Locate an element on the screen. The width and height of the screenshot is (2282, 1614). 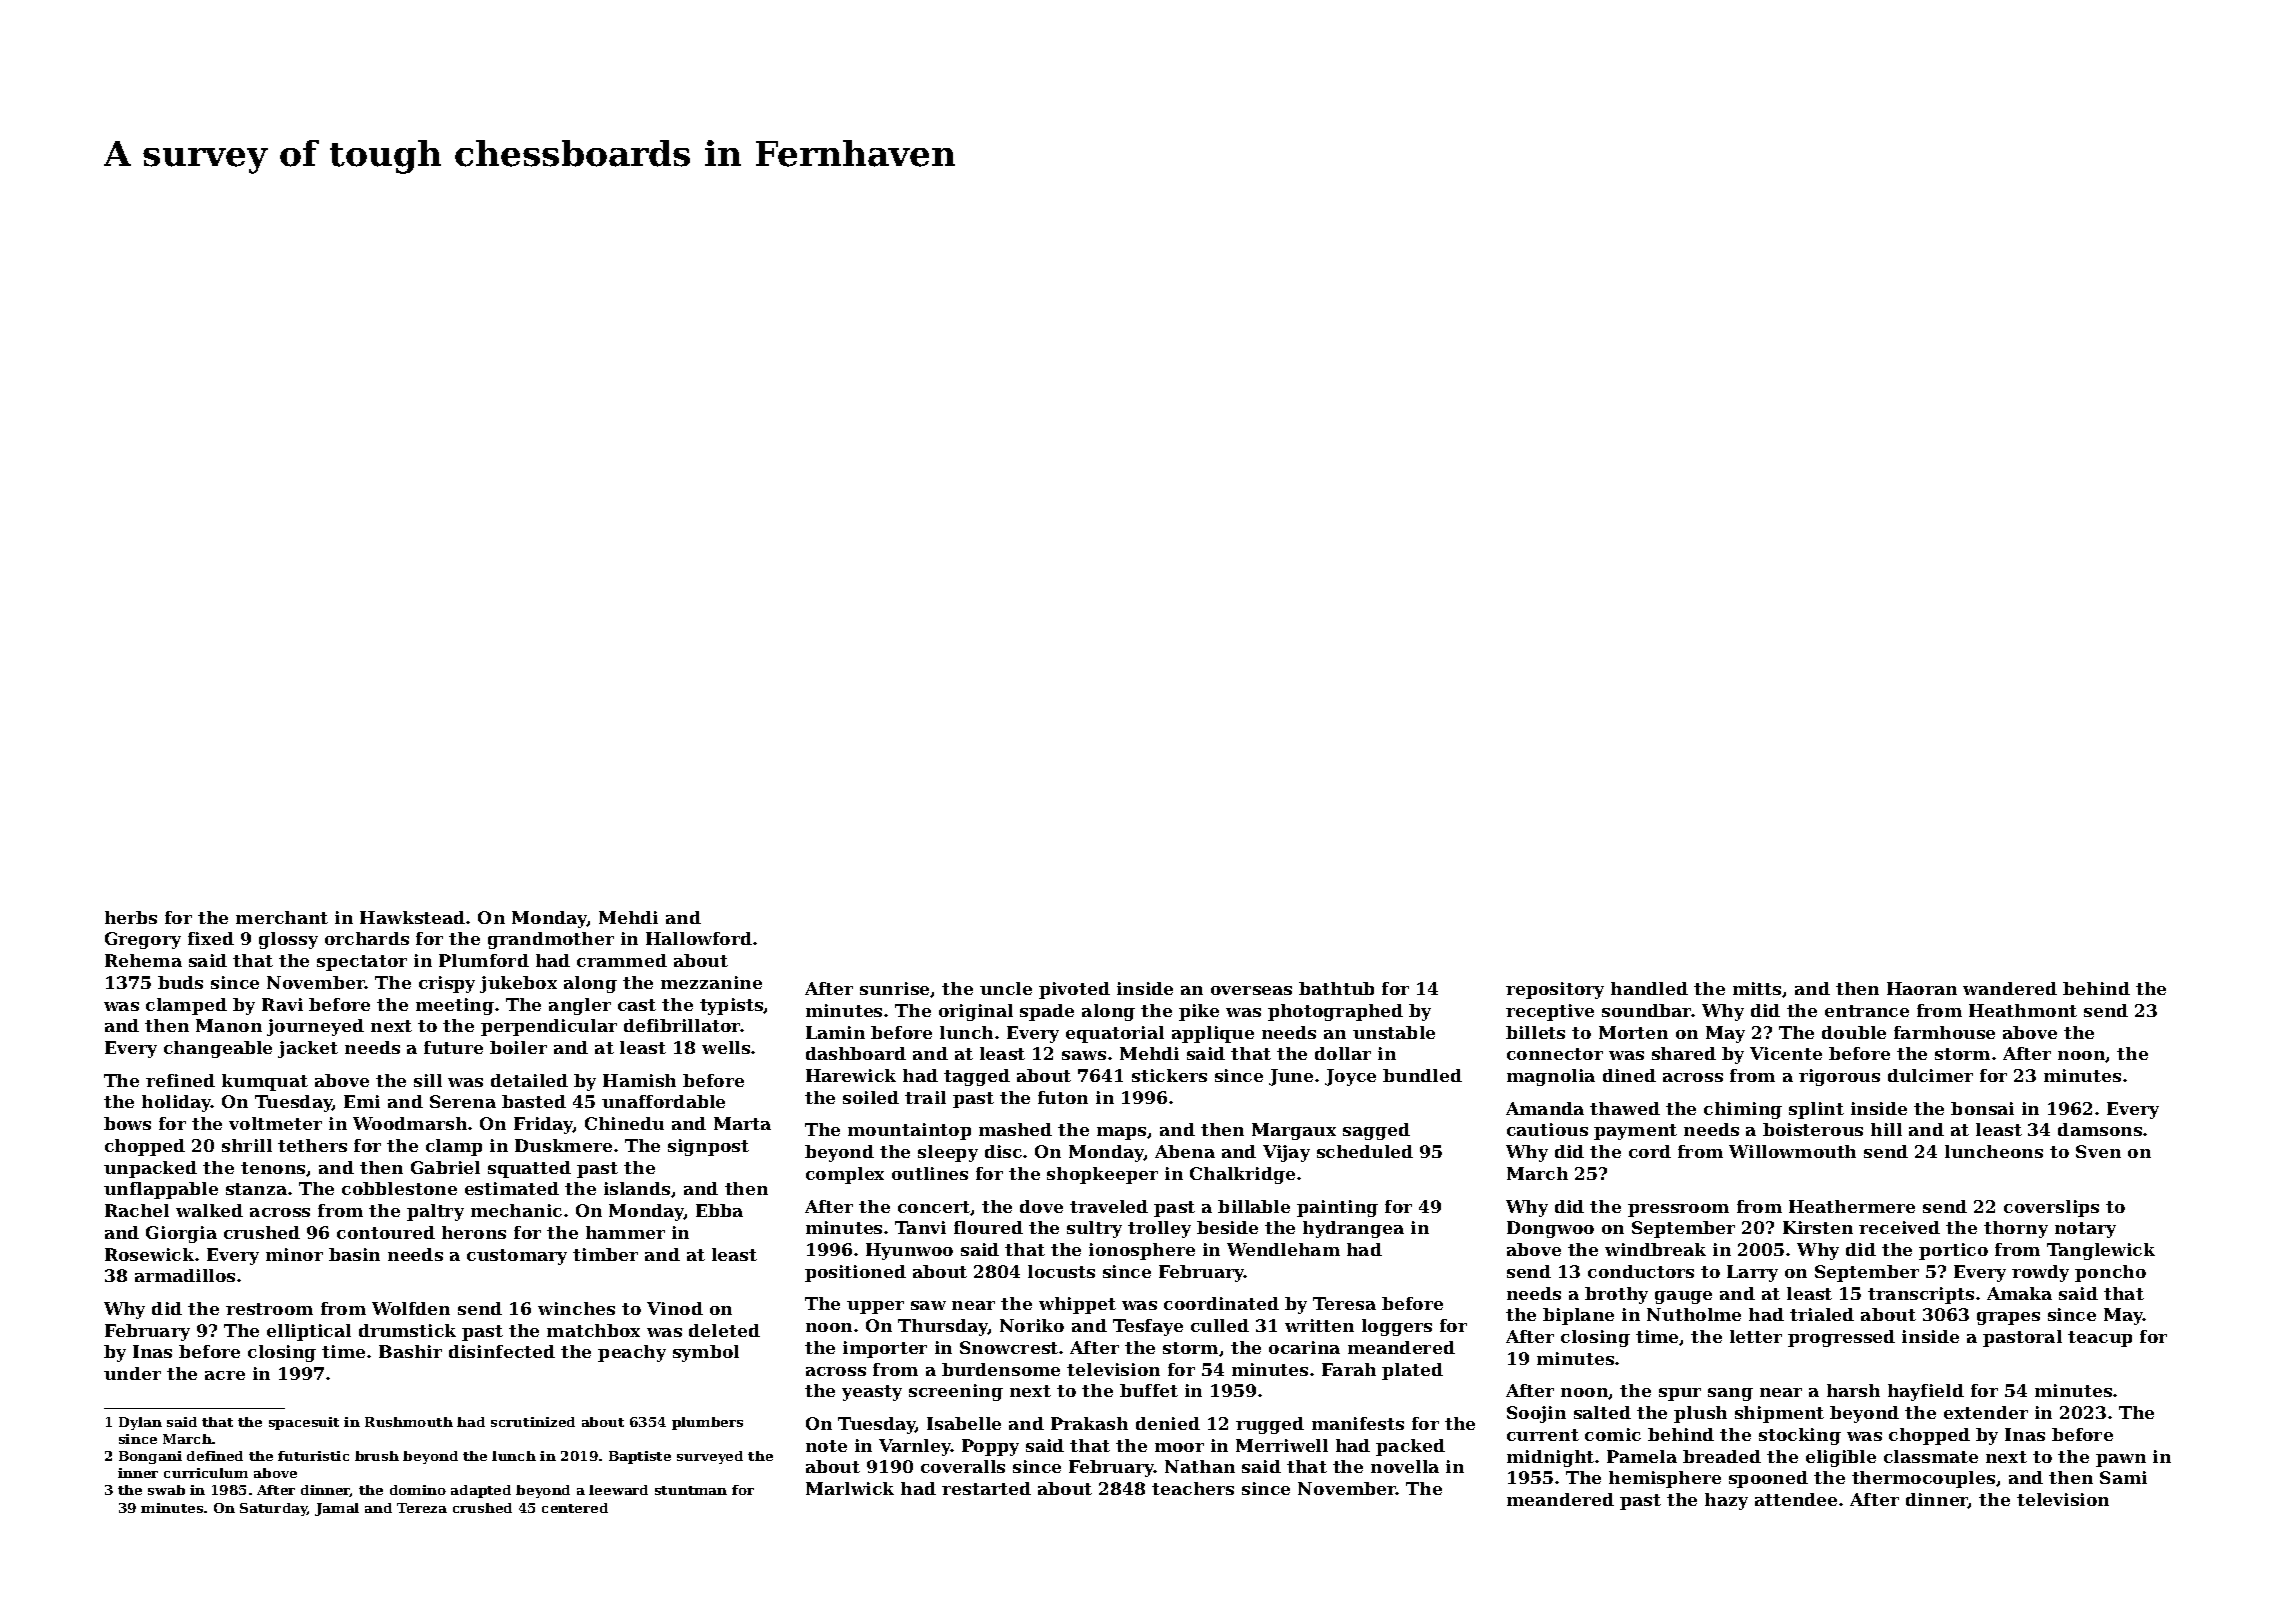
Friday is located at coordinates (544, 1125).
